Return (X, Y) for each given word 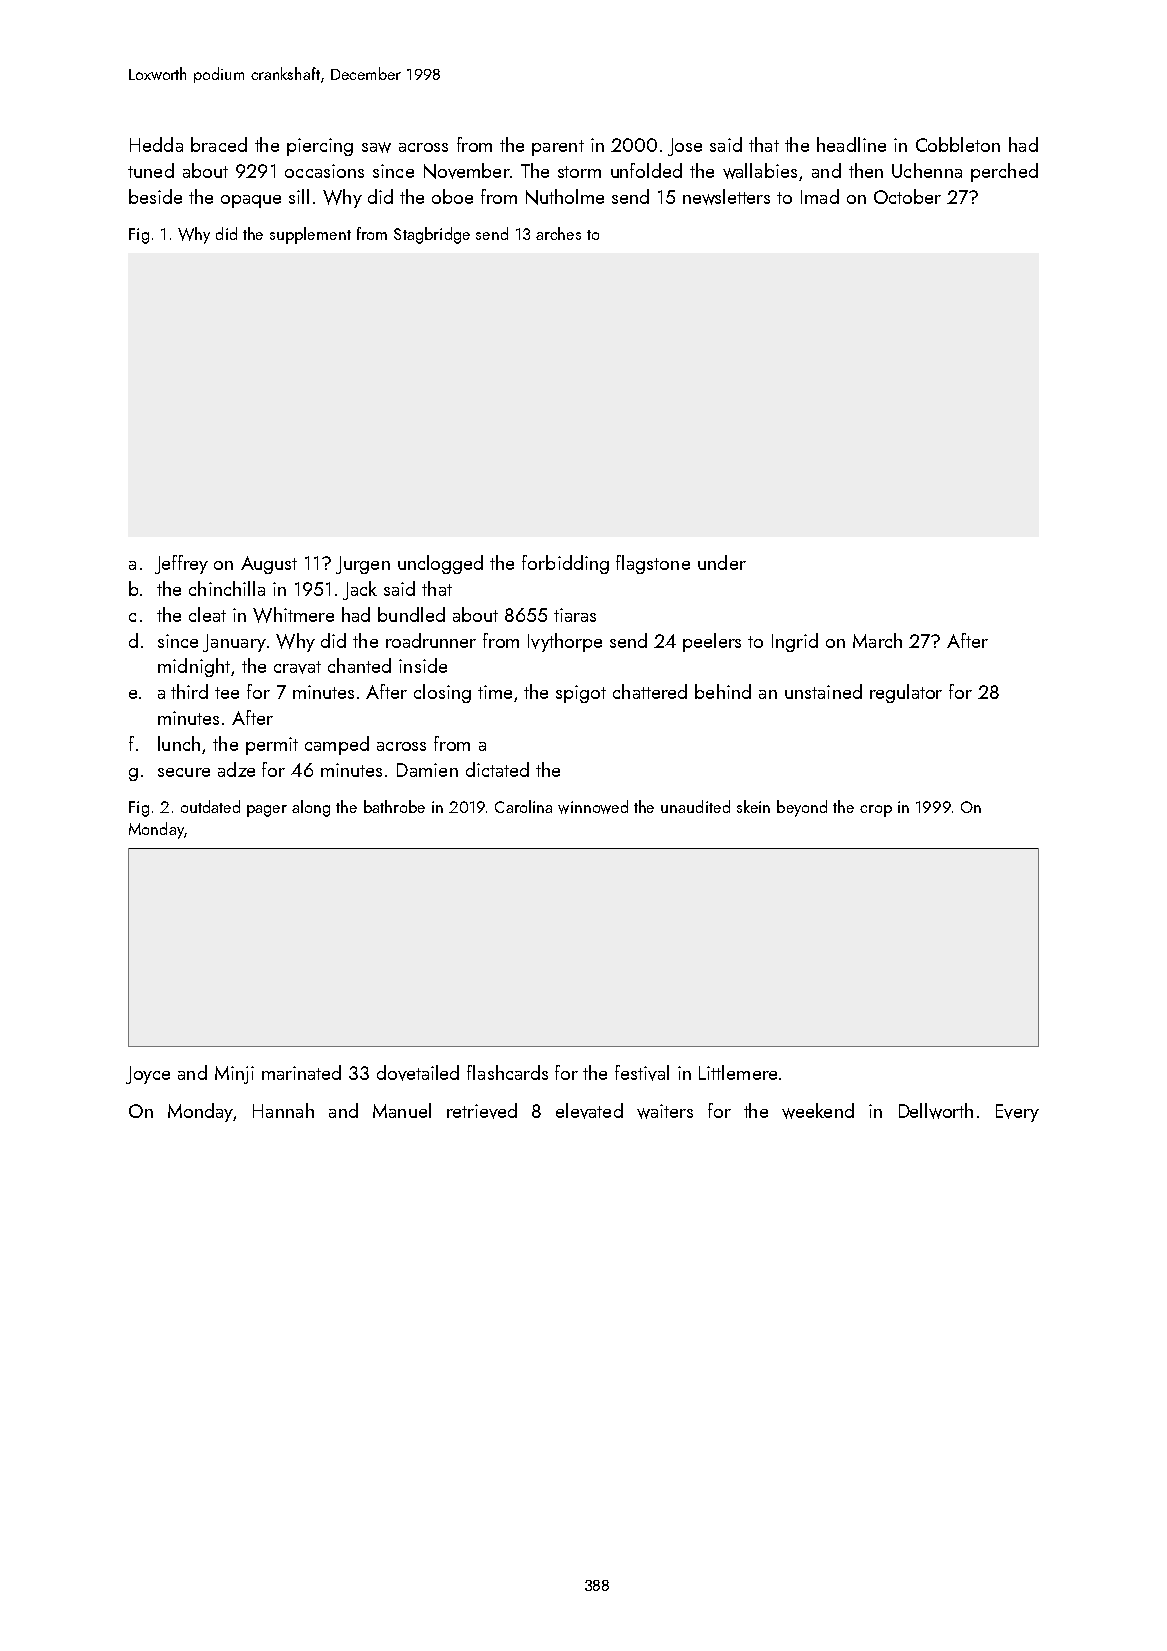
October (907, 196)
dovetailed (418, 1073)
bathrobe (394, 806)
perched (1004, 172)
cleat (207, 614)
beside (155, 196)
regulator (906, 693)
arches (558, 233)
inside (423, 665)
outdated (210, 806)
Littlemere (738, 1072)
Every (1017, 1113)
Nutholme (565, 197)
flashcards (507, 1072)
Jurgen (363, 565)
